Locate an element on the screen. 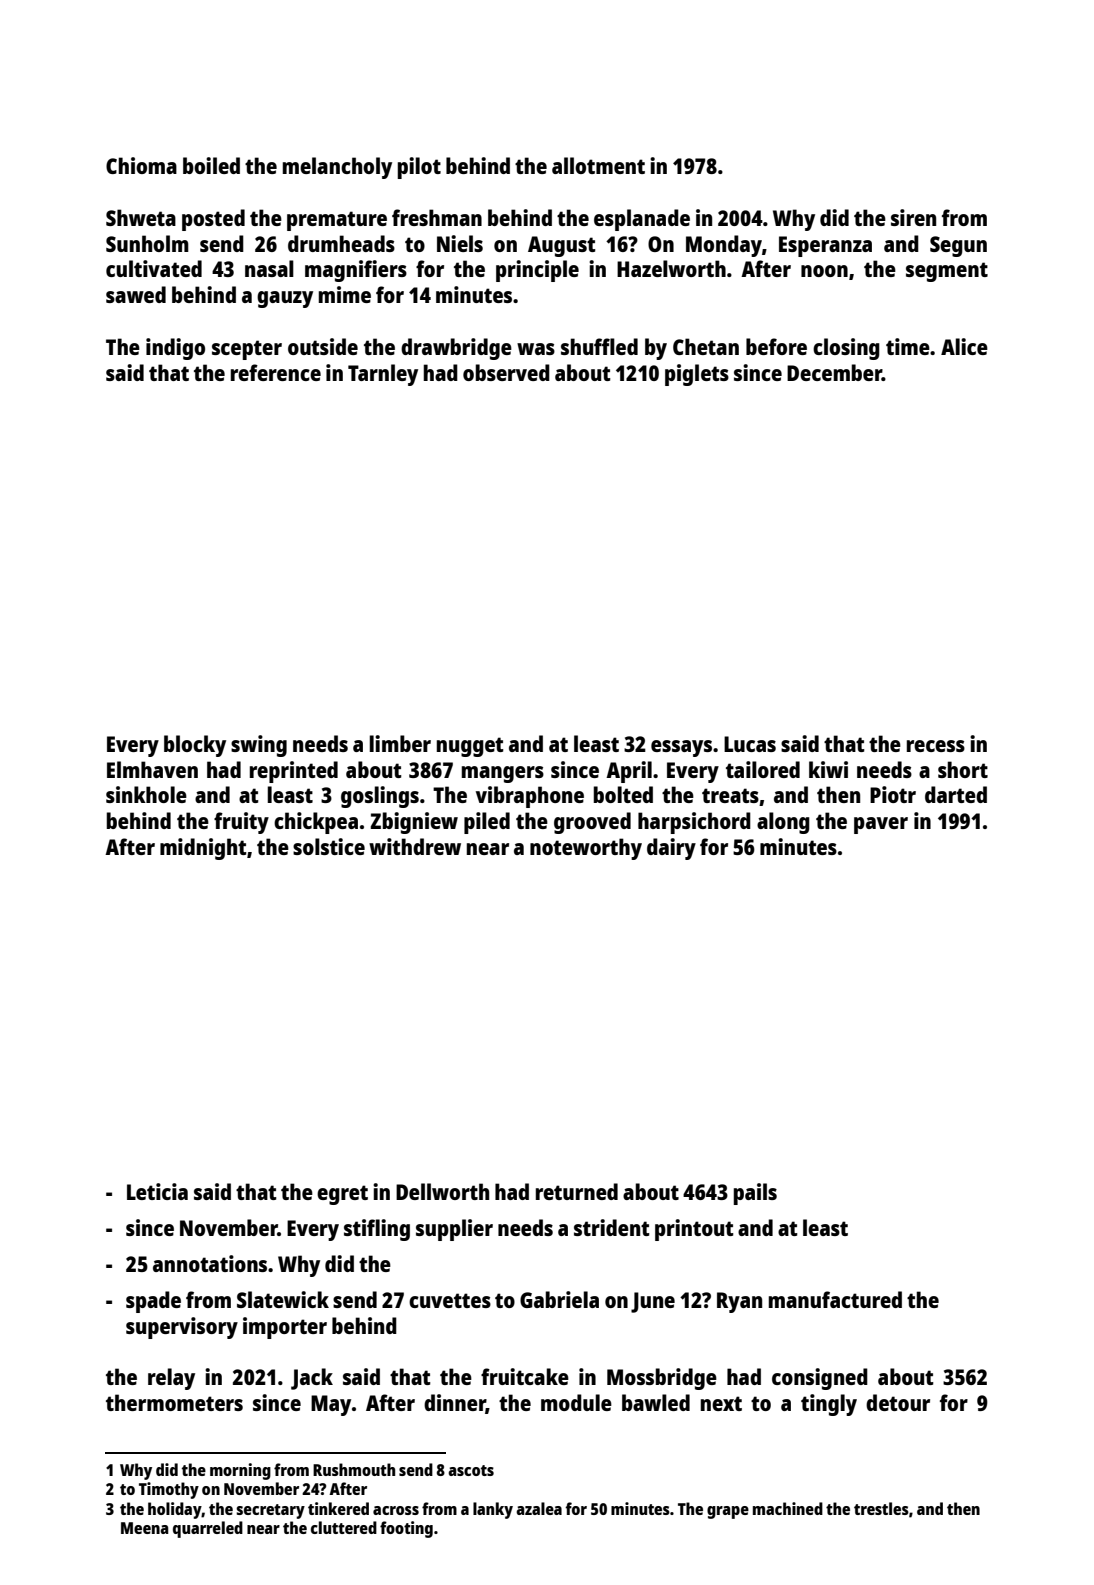  before is located at coordinates (776, 346).
